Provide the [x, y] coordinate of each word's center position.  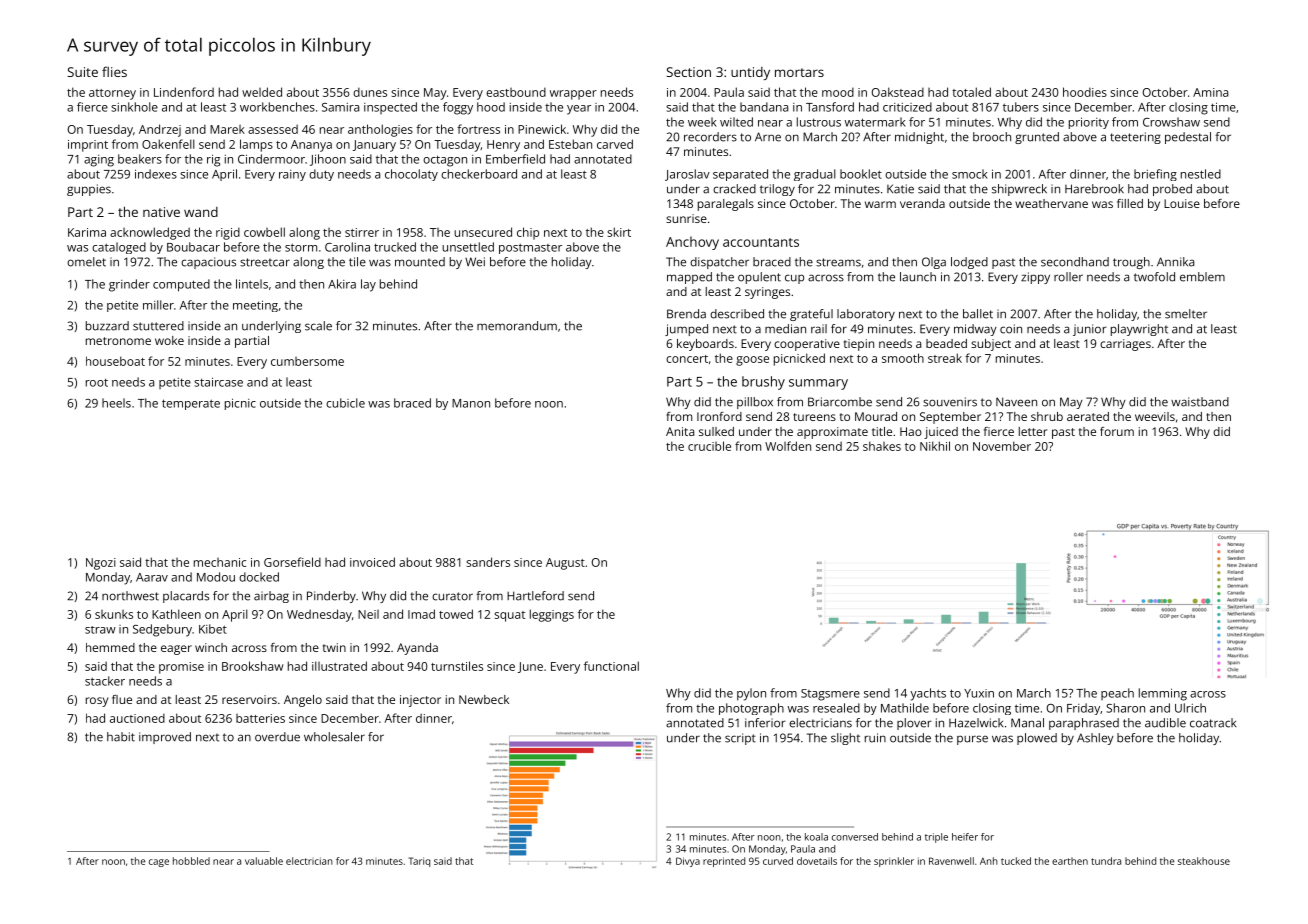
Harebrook [1094, 189]
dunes [370, 92]
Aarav [152, 577]
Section [689, 72]
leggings [552, 615]
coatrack [1213, 723]
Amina [1210, 92]
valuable [264, 861]
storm [301, 247]
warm [880, 204]
